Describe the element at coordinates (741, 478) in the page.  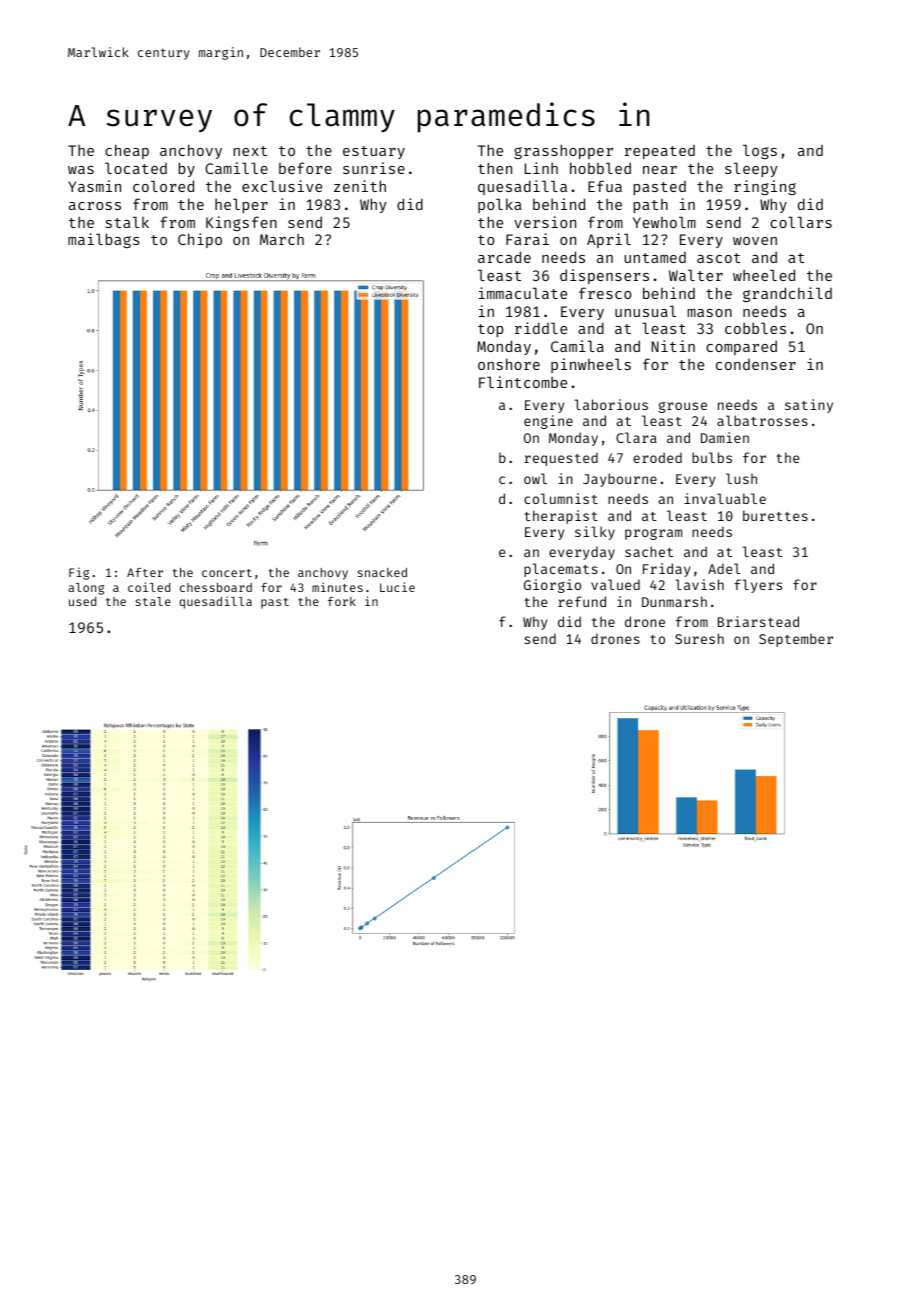
I see `lush` at that location.
